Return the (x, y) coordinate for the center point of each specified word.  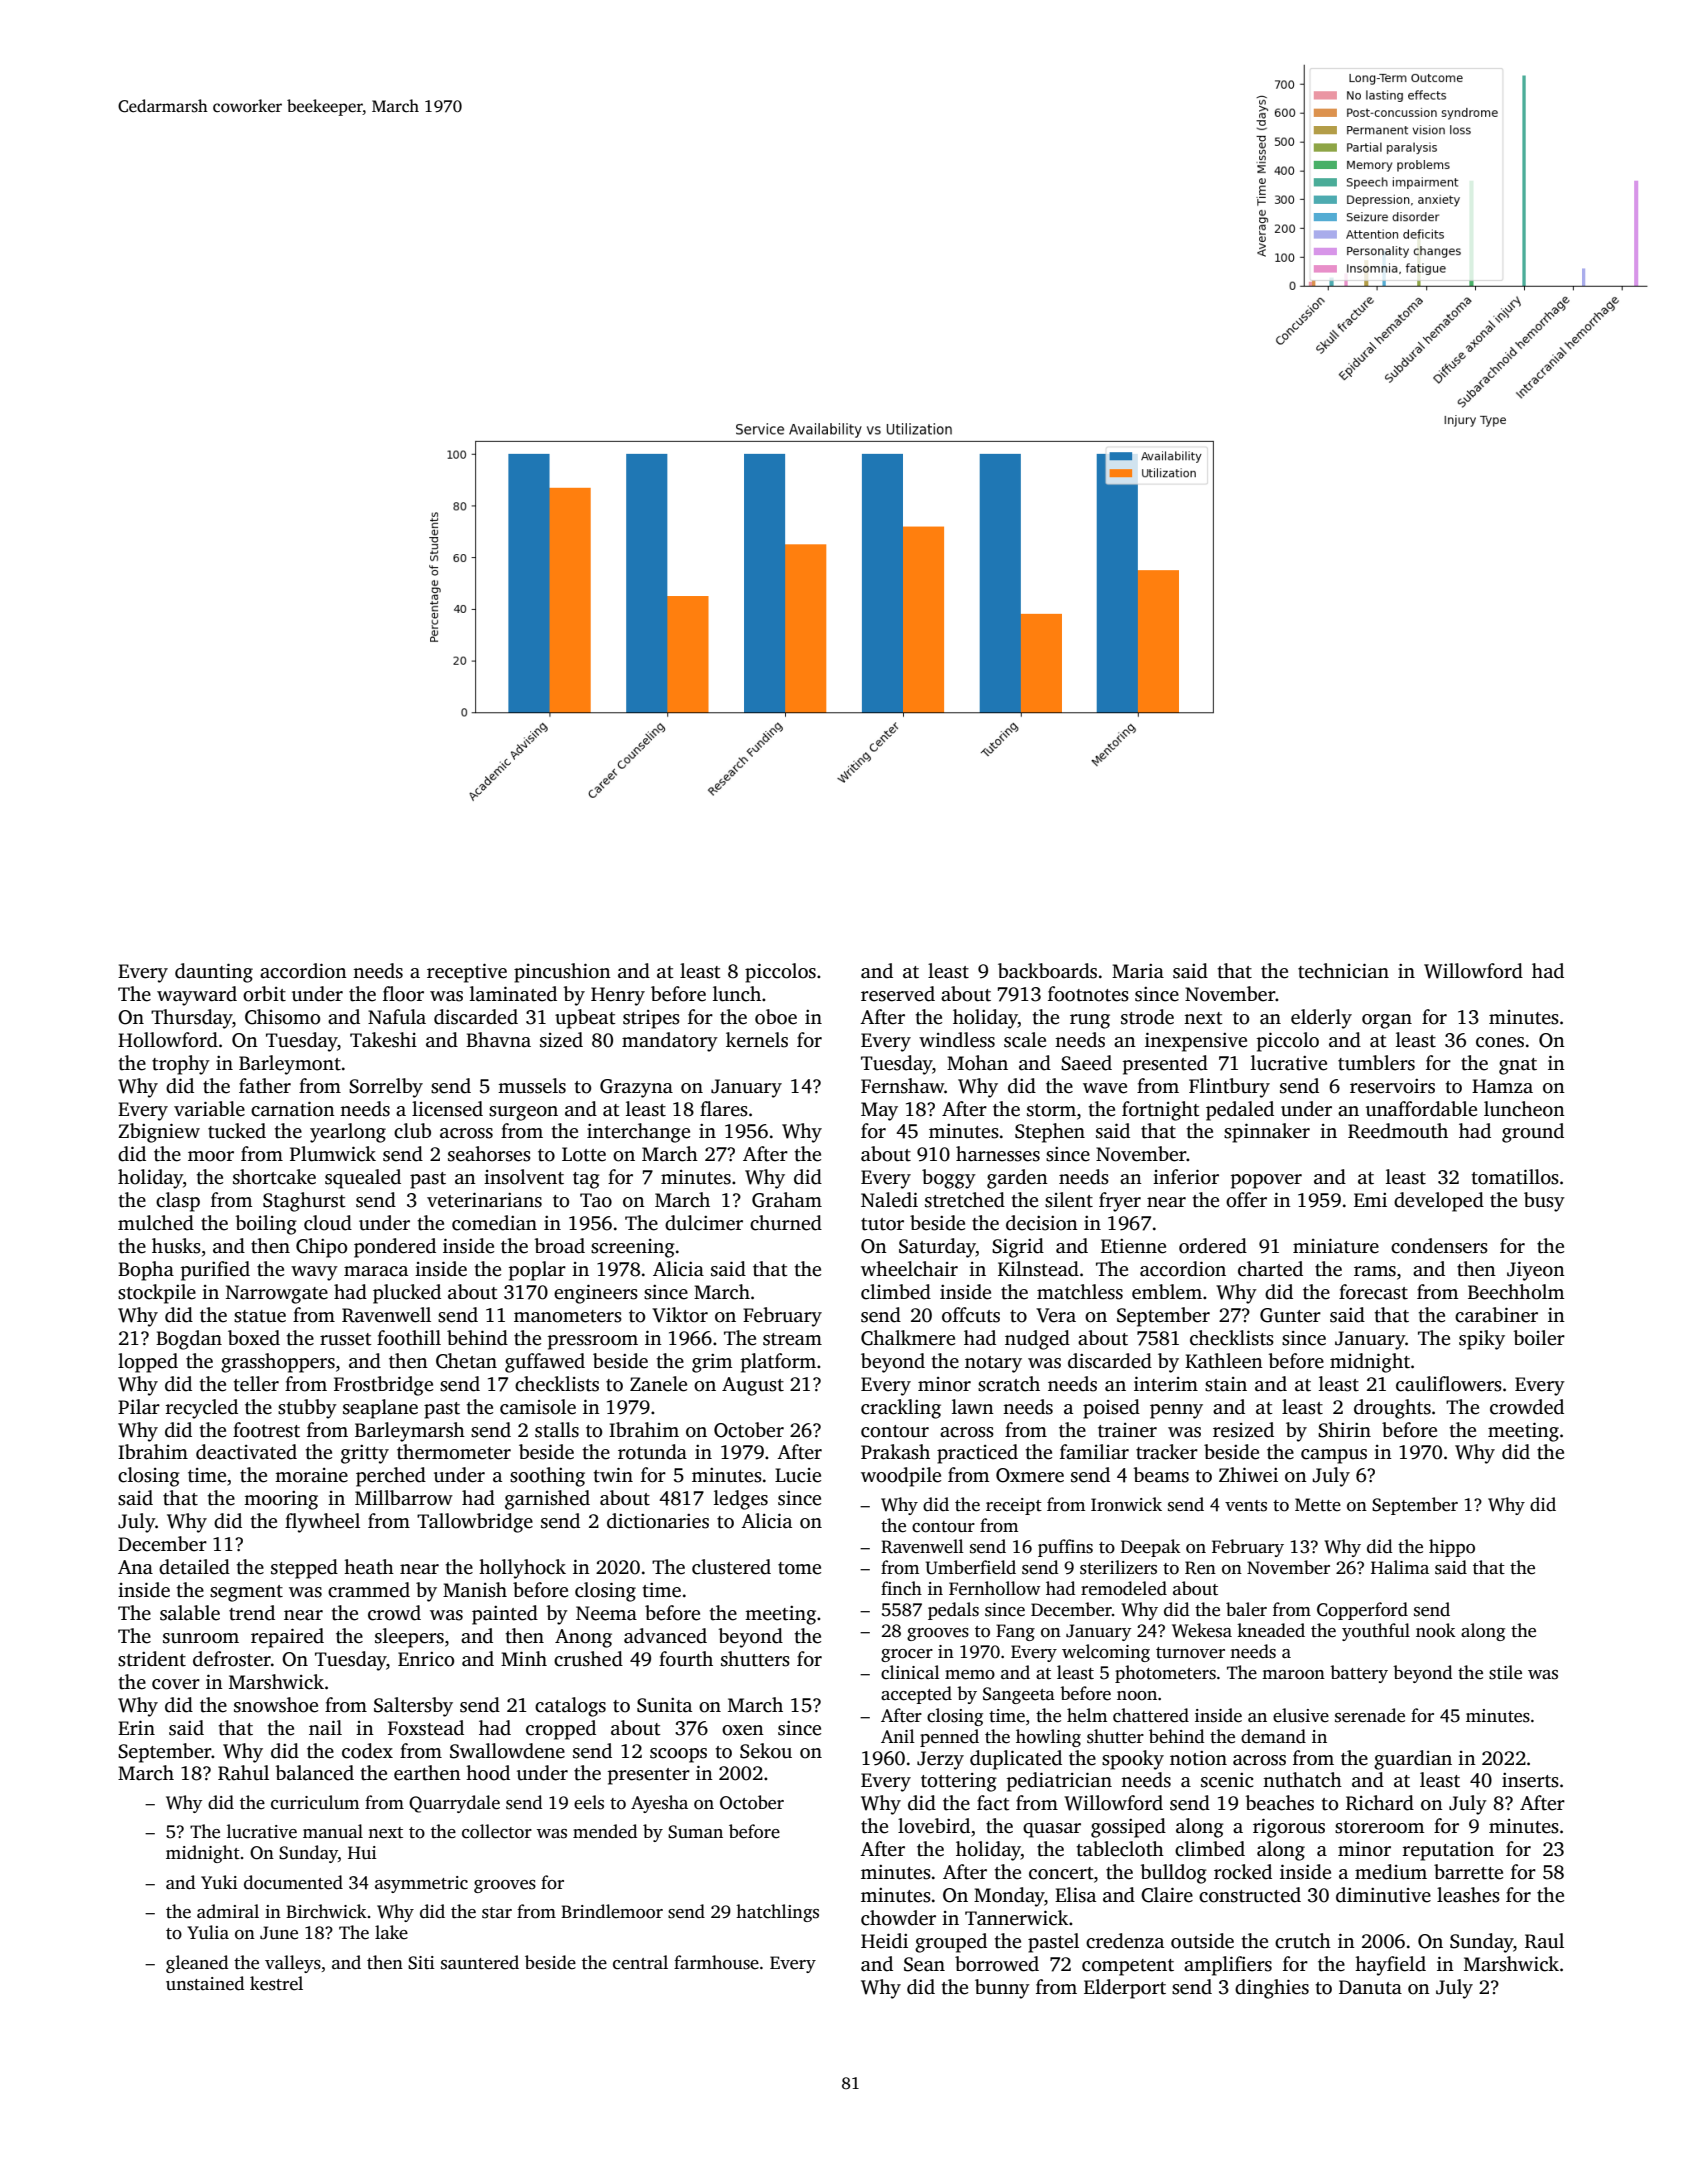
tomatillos (1515, 1177)
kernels (757, 1040)
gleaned (197, 1964)
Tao (596, 1200)
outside (1202, 1941)
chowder (898, 1918)
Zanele (658, 1384)
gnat (1518, 1066)
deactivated (246, 1452)
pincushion (562, 973)
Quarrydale (454, 1804)
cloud (328, 1223)
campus (1334, 1456)
